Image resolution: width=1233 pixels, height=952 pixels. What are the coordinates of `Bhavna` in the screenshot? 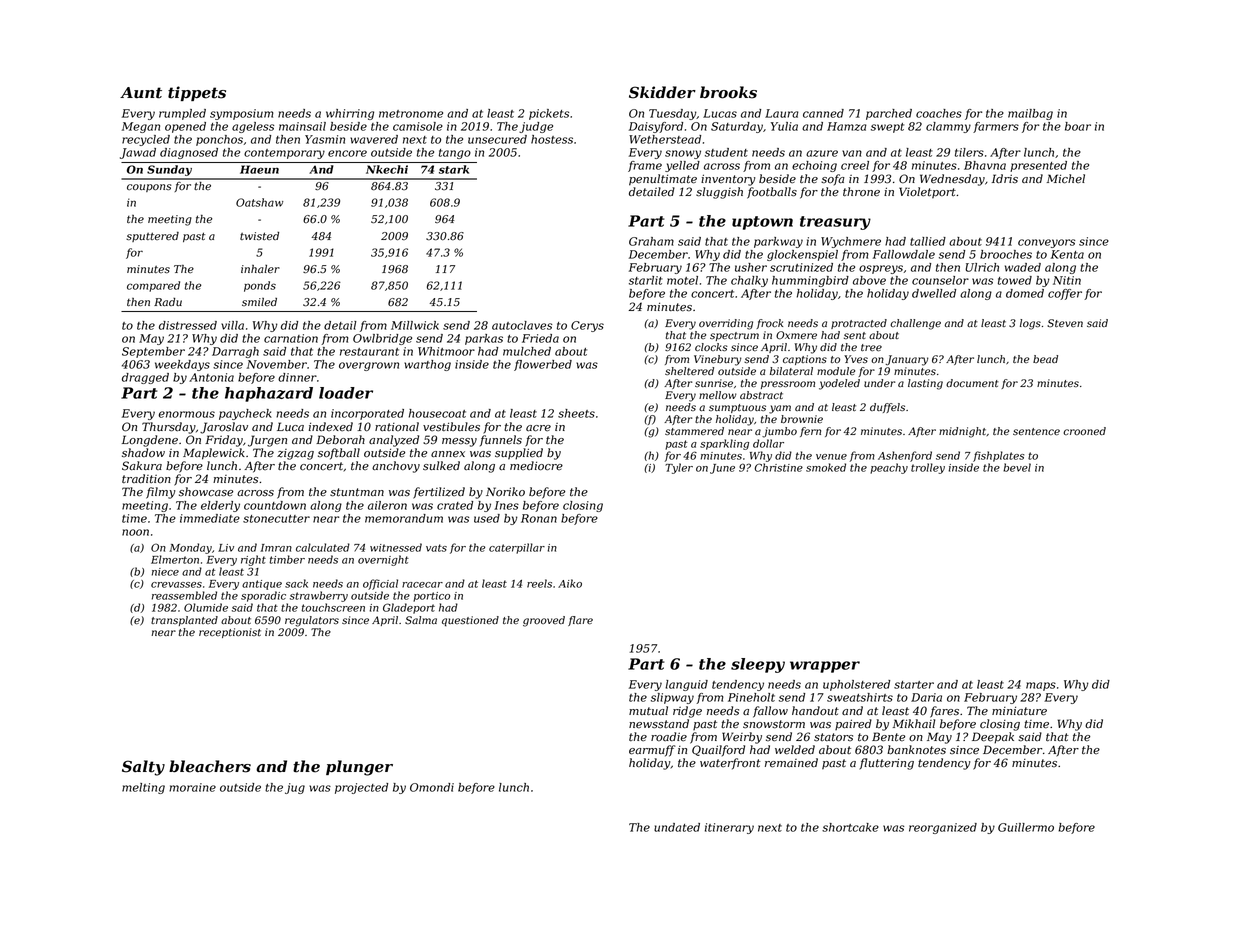 It's located at (985, 165).
